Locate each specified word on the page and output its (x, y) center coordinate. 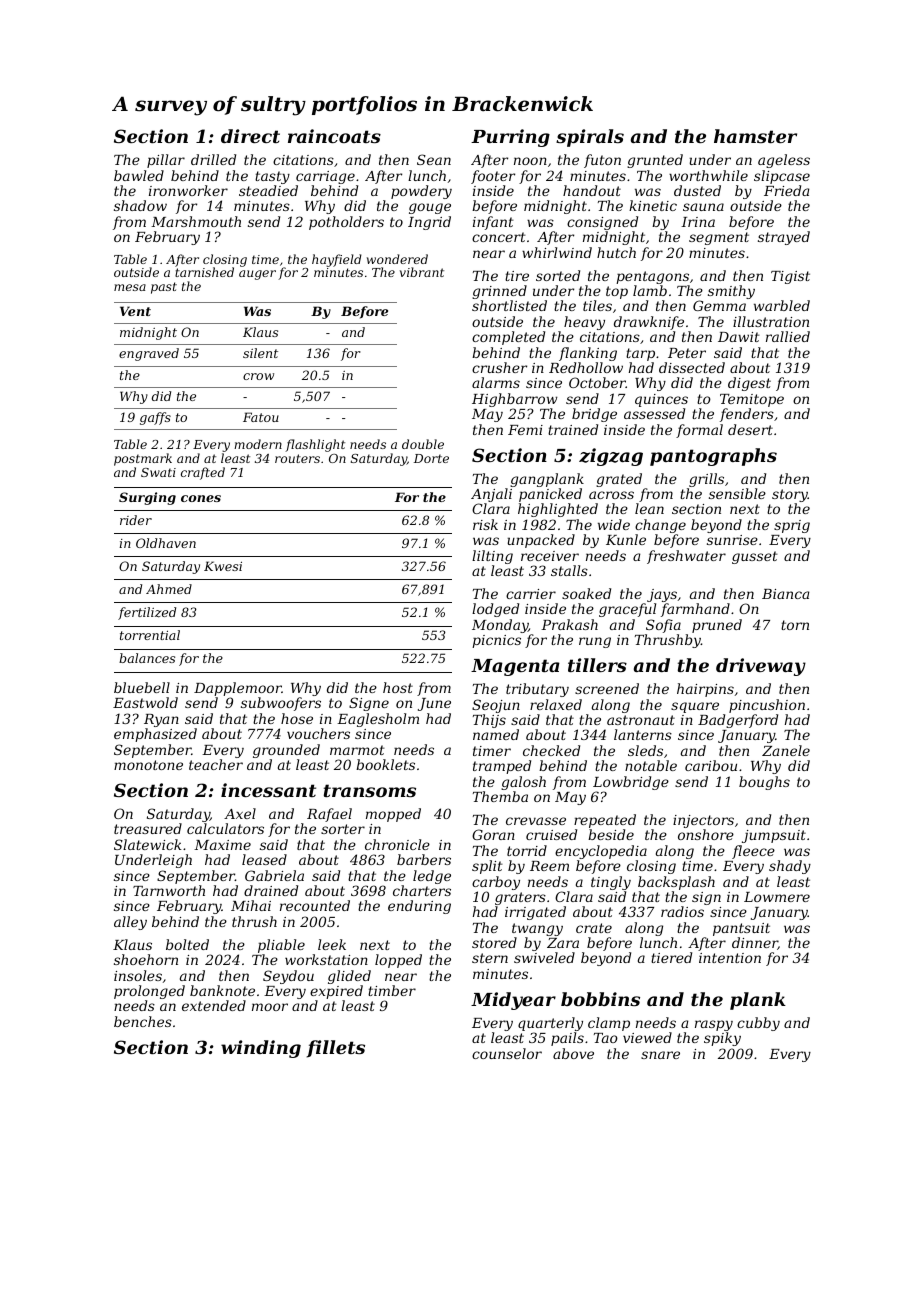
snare (660, 1055)
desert (750, 429)
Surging (147, 498)
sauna (703, 207)
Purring (510, 138)
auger (257, 275)
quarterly (550, 1024)
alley (130, 923)
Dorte (431, 458)
